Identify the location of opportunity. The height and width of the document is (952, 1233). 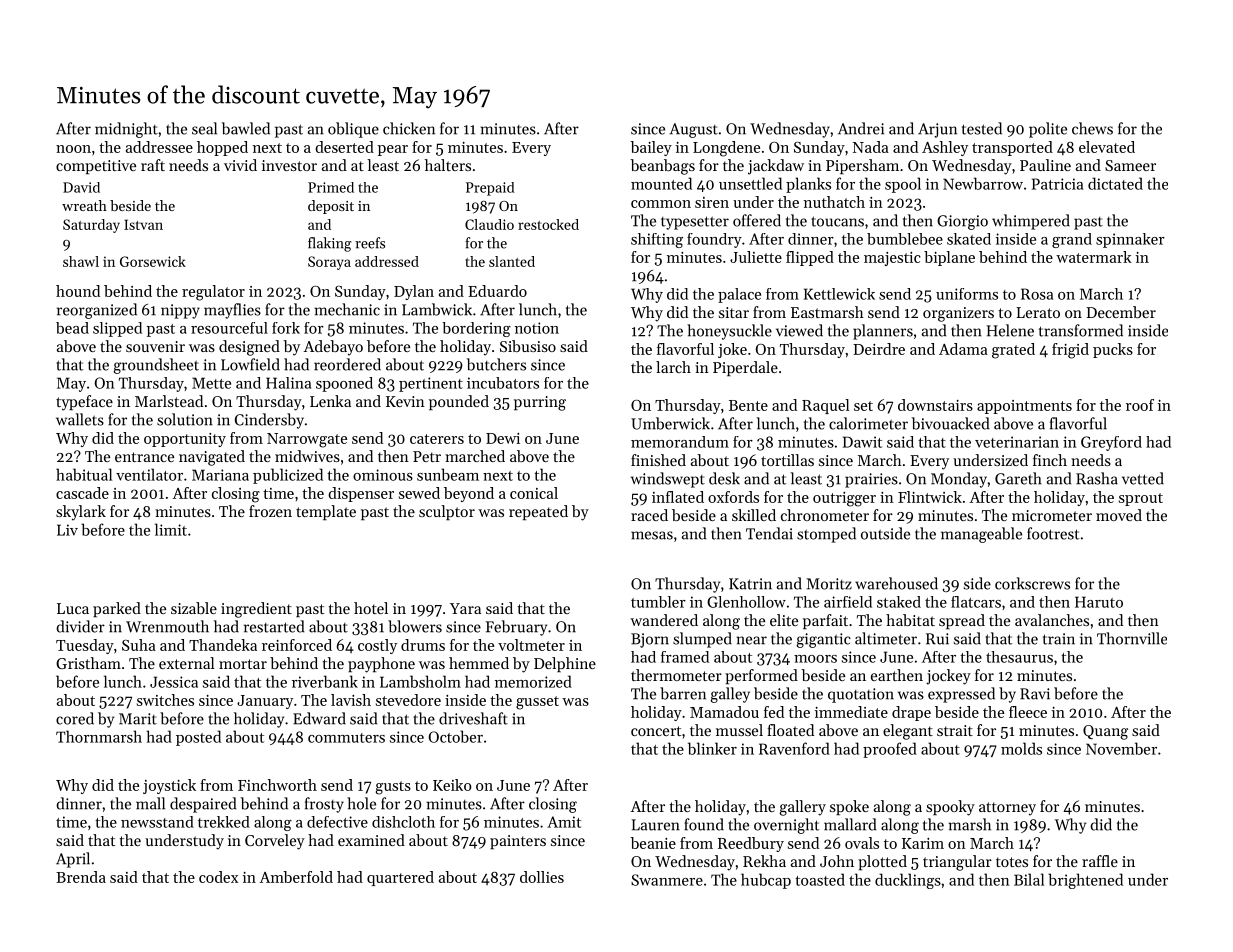
(185, 440).
